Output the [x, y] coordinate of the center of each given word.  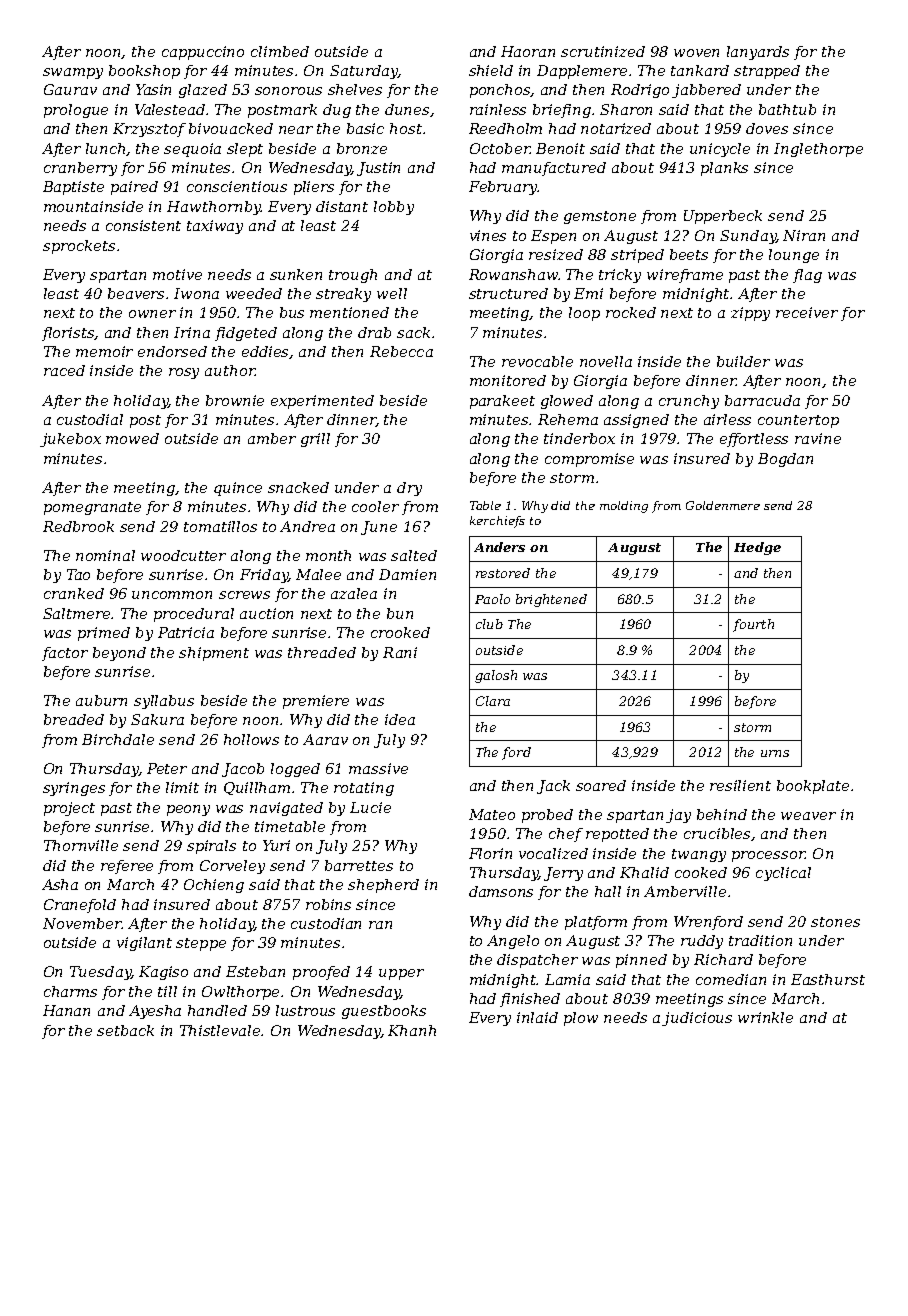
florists [68, 334]
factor [65, 654]
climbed [280, 51]
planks [724, 169]
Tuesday [100, 973]
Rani [400, 652]
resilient [740, 785]
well [392, 293]
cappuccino [203, 53]
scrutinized [603, 51]
